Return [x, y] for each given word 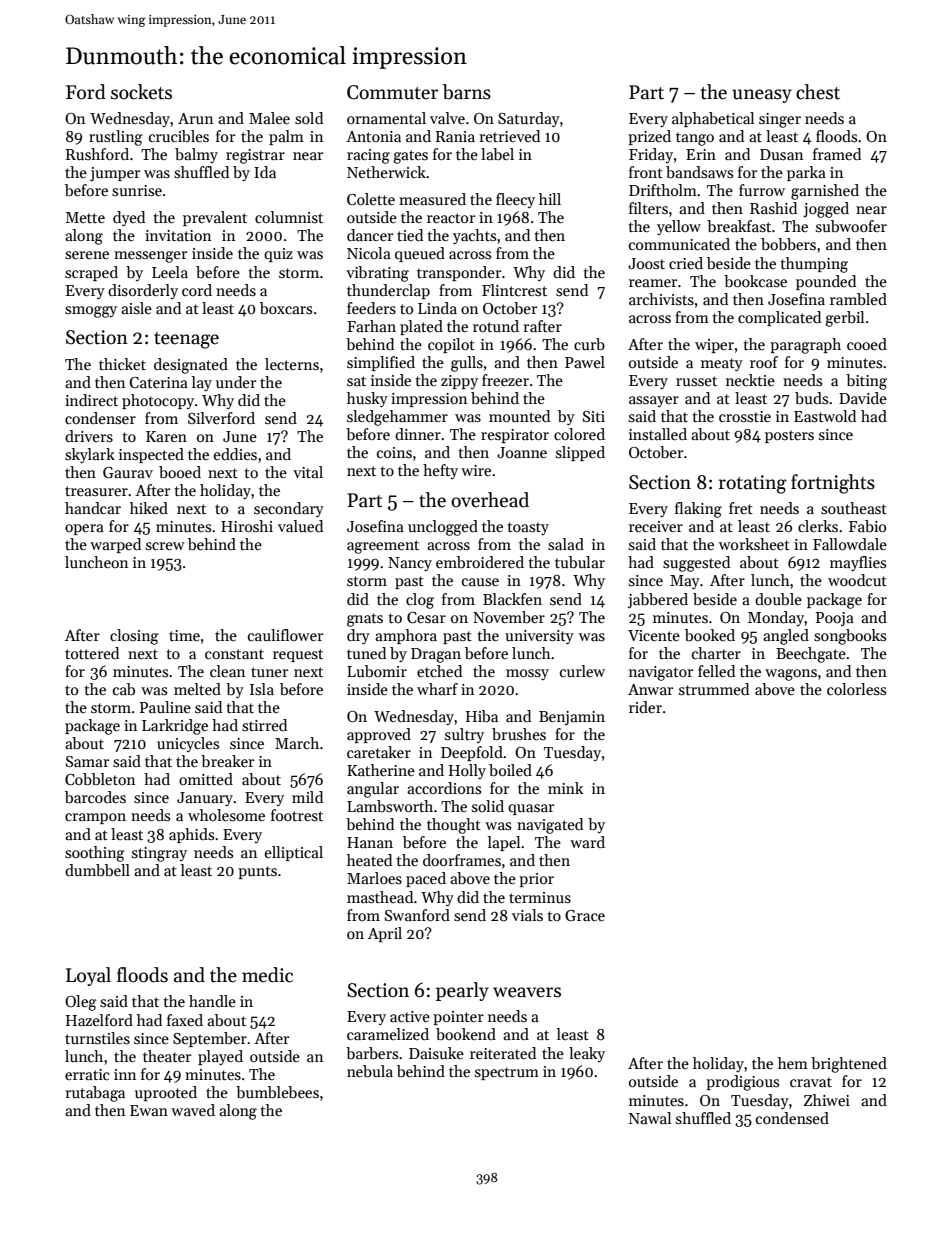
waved [193, 1110]
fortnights [833, 484]
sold [309, 118]
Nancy [410, 564]
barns [467, 92]
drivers [89, 436]
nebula [370, 1071]
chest [818, 92]
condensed [792, 1118]
